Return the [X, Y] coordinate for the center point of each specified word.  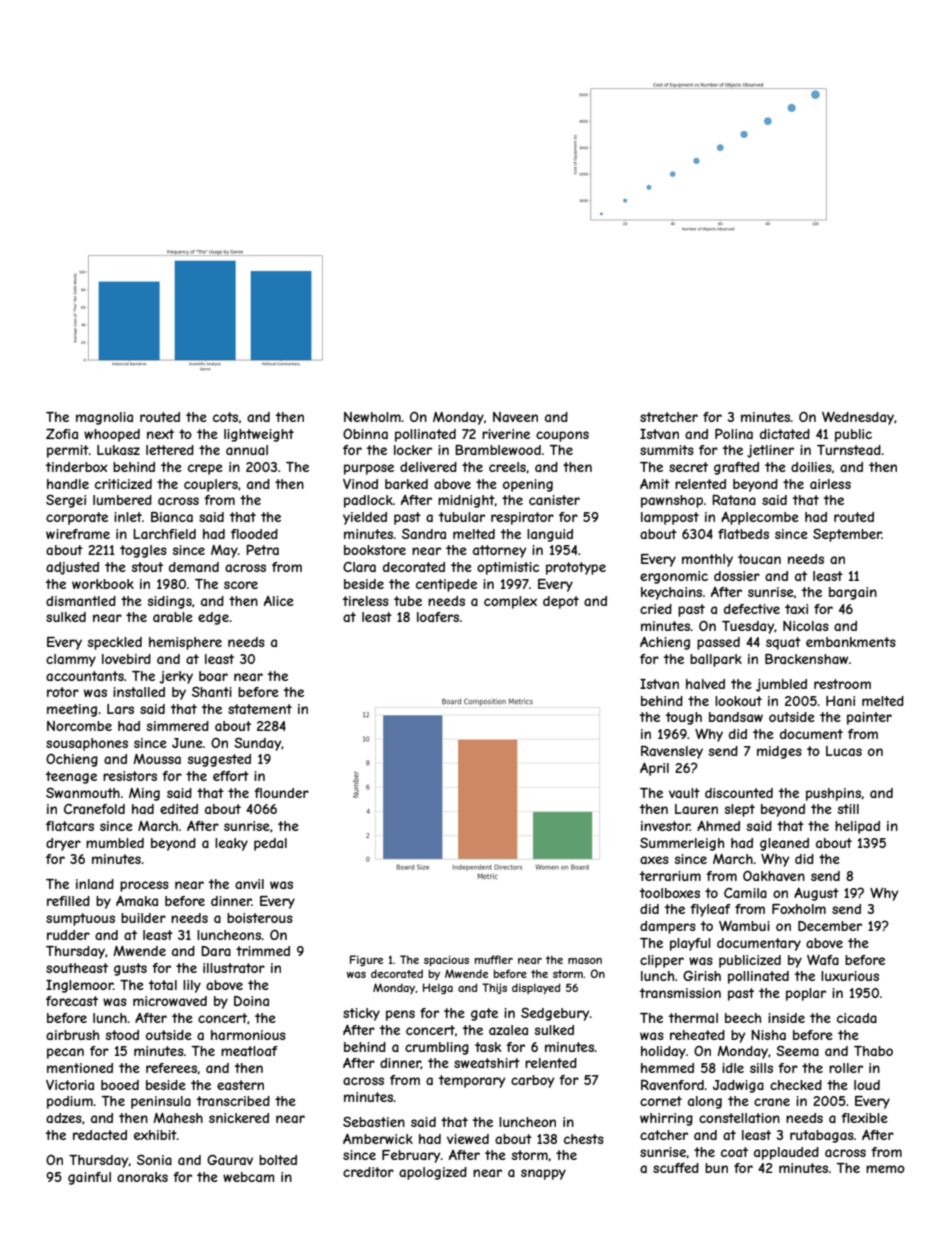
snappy [543, 1174]
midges [779, 752]
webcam [249, 1177]
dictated [785, 434]
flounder [281, 793]
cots [225, 417]
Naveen [515, 417]
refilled [68, 901]
